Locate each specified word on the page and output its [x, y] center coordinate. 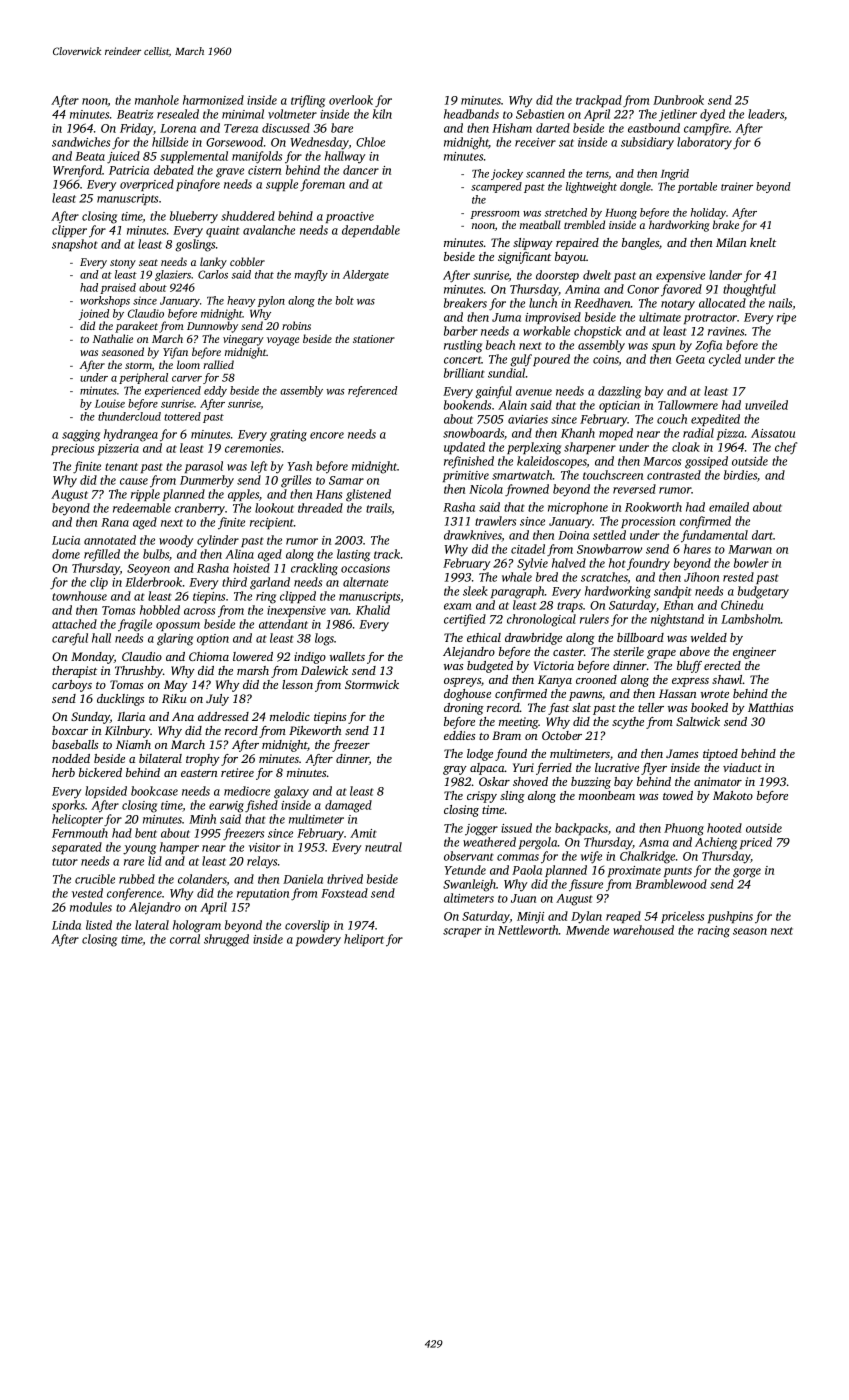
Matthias [770, 707]
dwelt [597, 275]
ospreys [462, 682]
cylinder [218, 541]
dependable [371, 231]
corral [185, 939]
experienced [173, 391]
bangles [641, 244]
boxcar [70, 730]
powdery [318, 940]
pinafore [198, 185]
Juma [506, 317]
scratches [604, 578]
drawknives [473, 536]
